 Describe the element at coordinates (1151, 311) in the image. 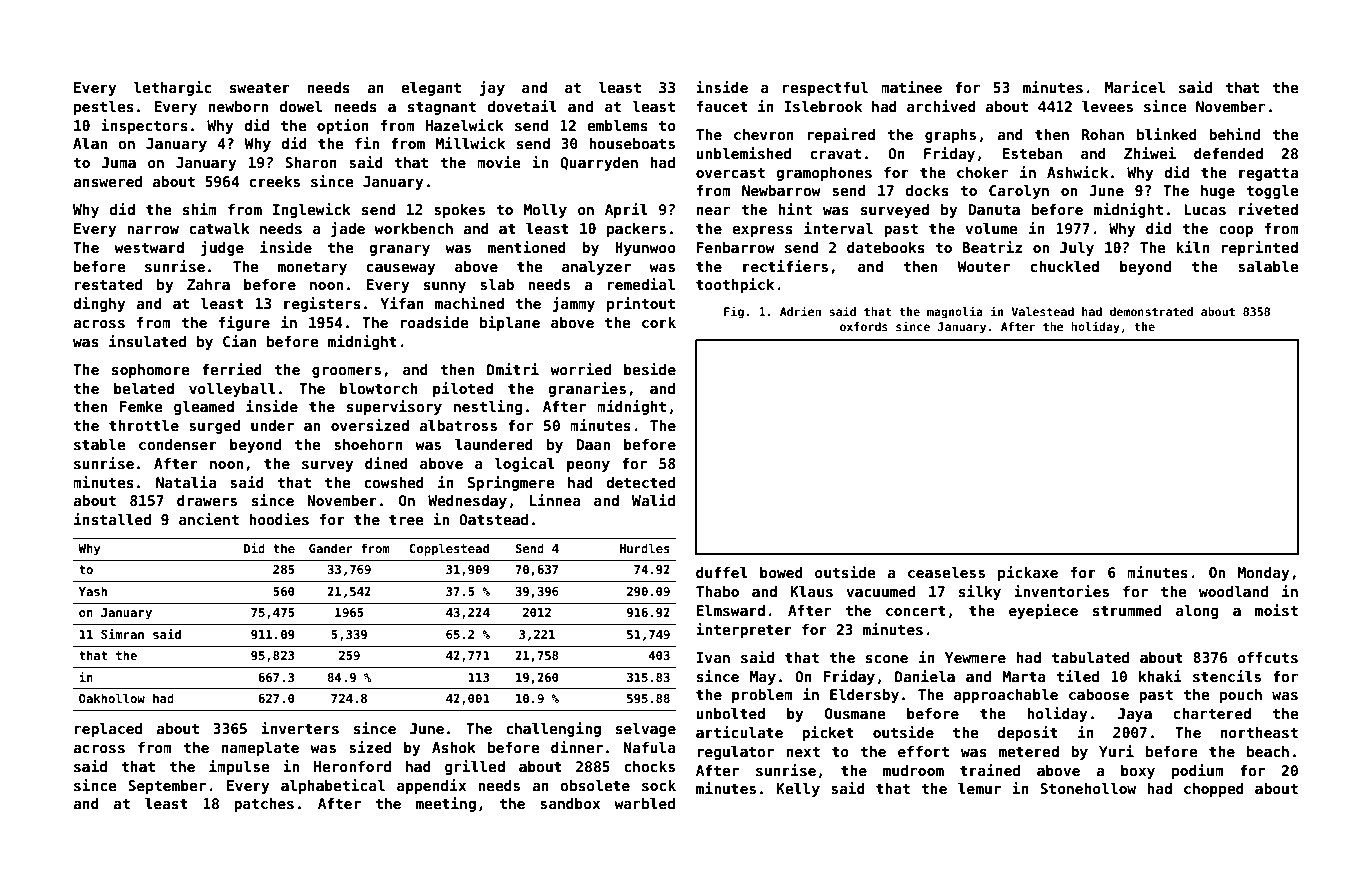

I see `demonstrated` at that location.
